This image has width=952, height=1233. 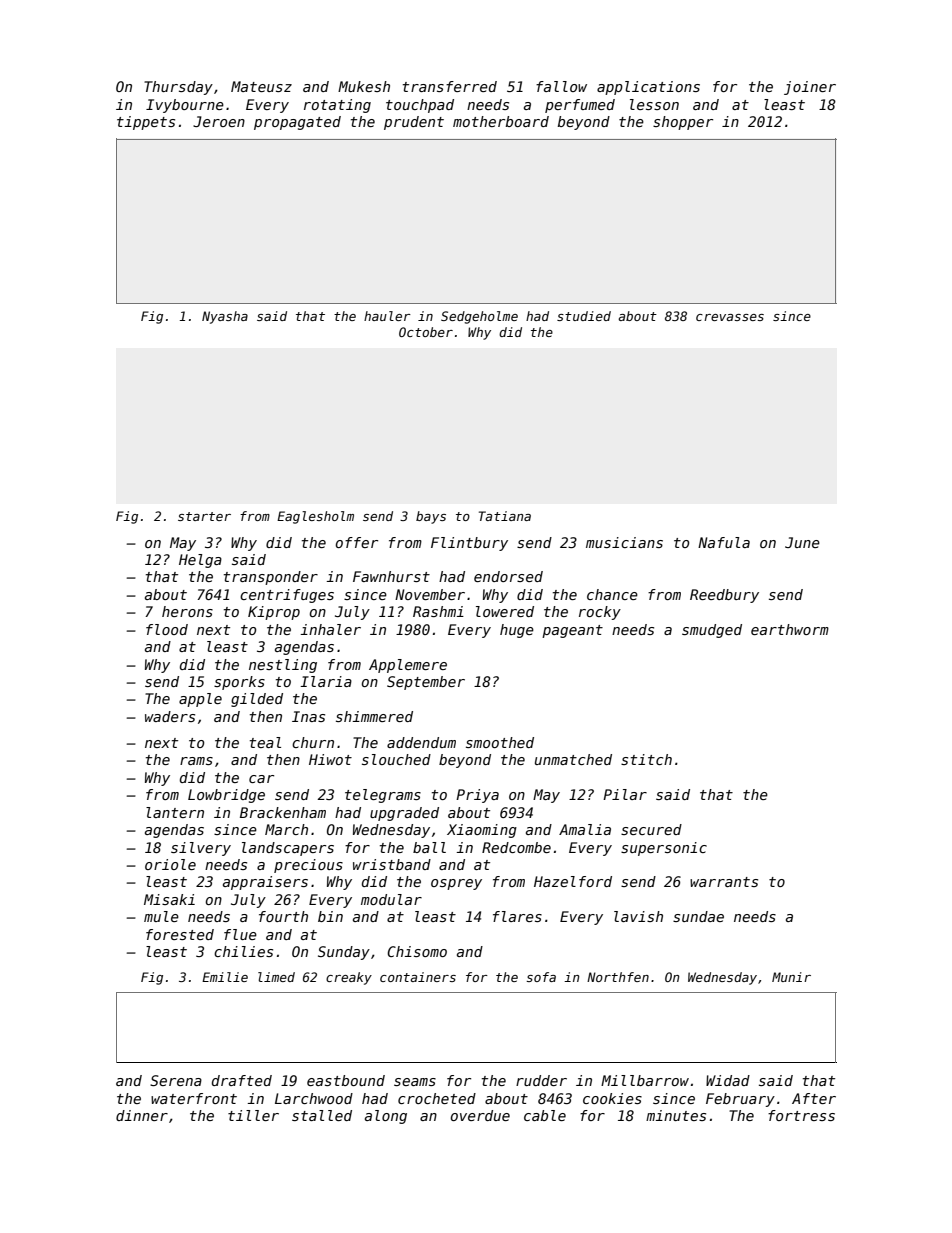 What do you see at coordinates (180, 934) in the image?
I see `forested` at bounding box center [180, 934].
